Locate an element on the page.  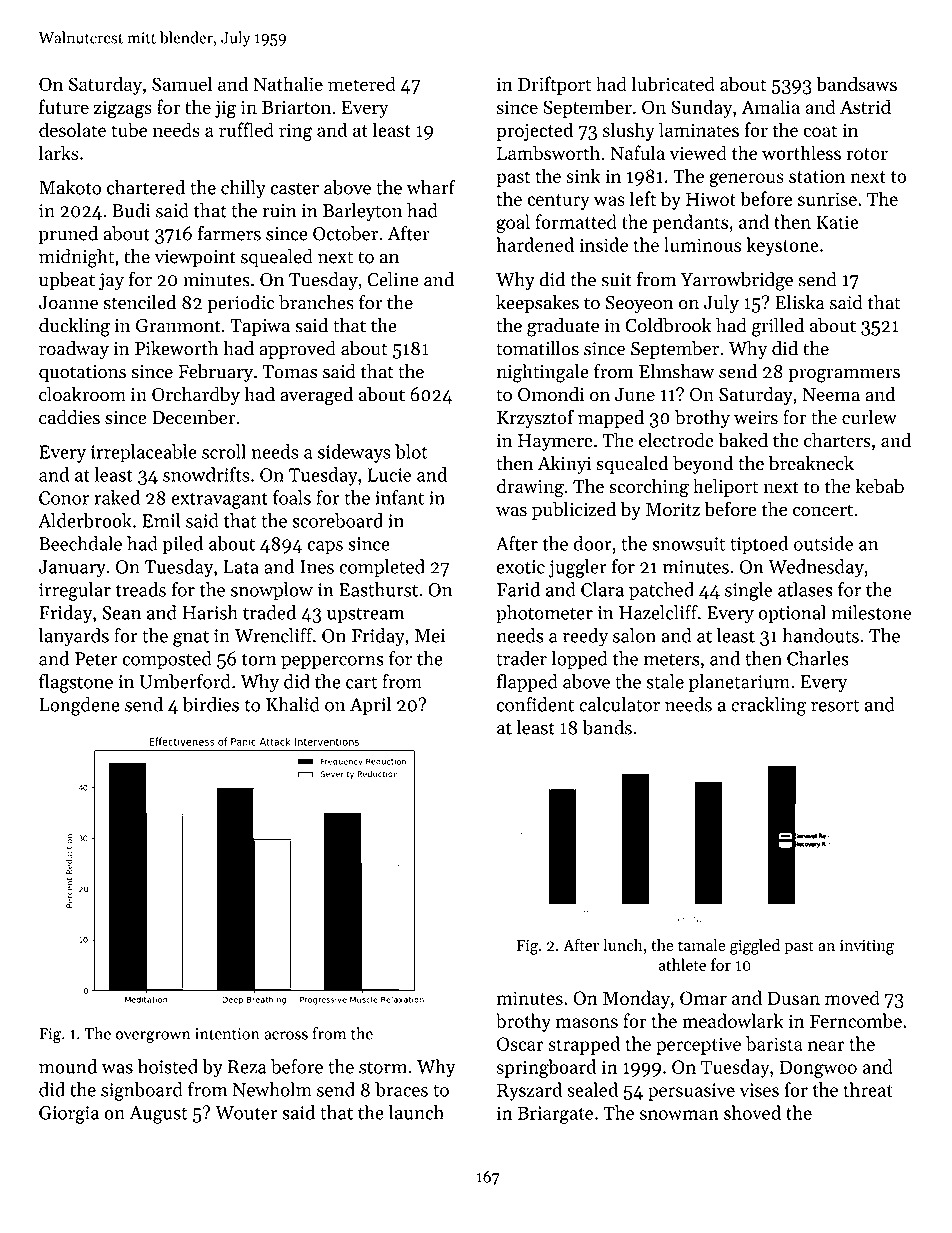
periodic is located at coordinates (240, 304).
